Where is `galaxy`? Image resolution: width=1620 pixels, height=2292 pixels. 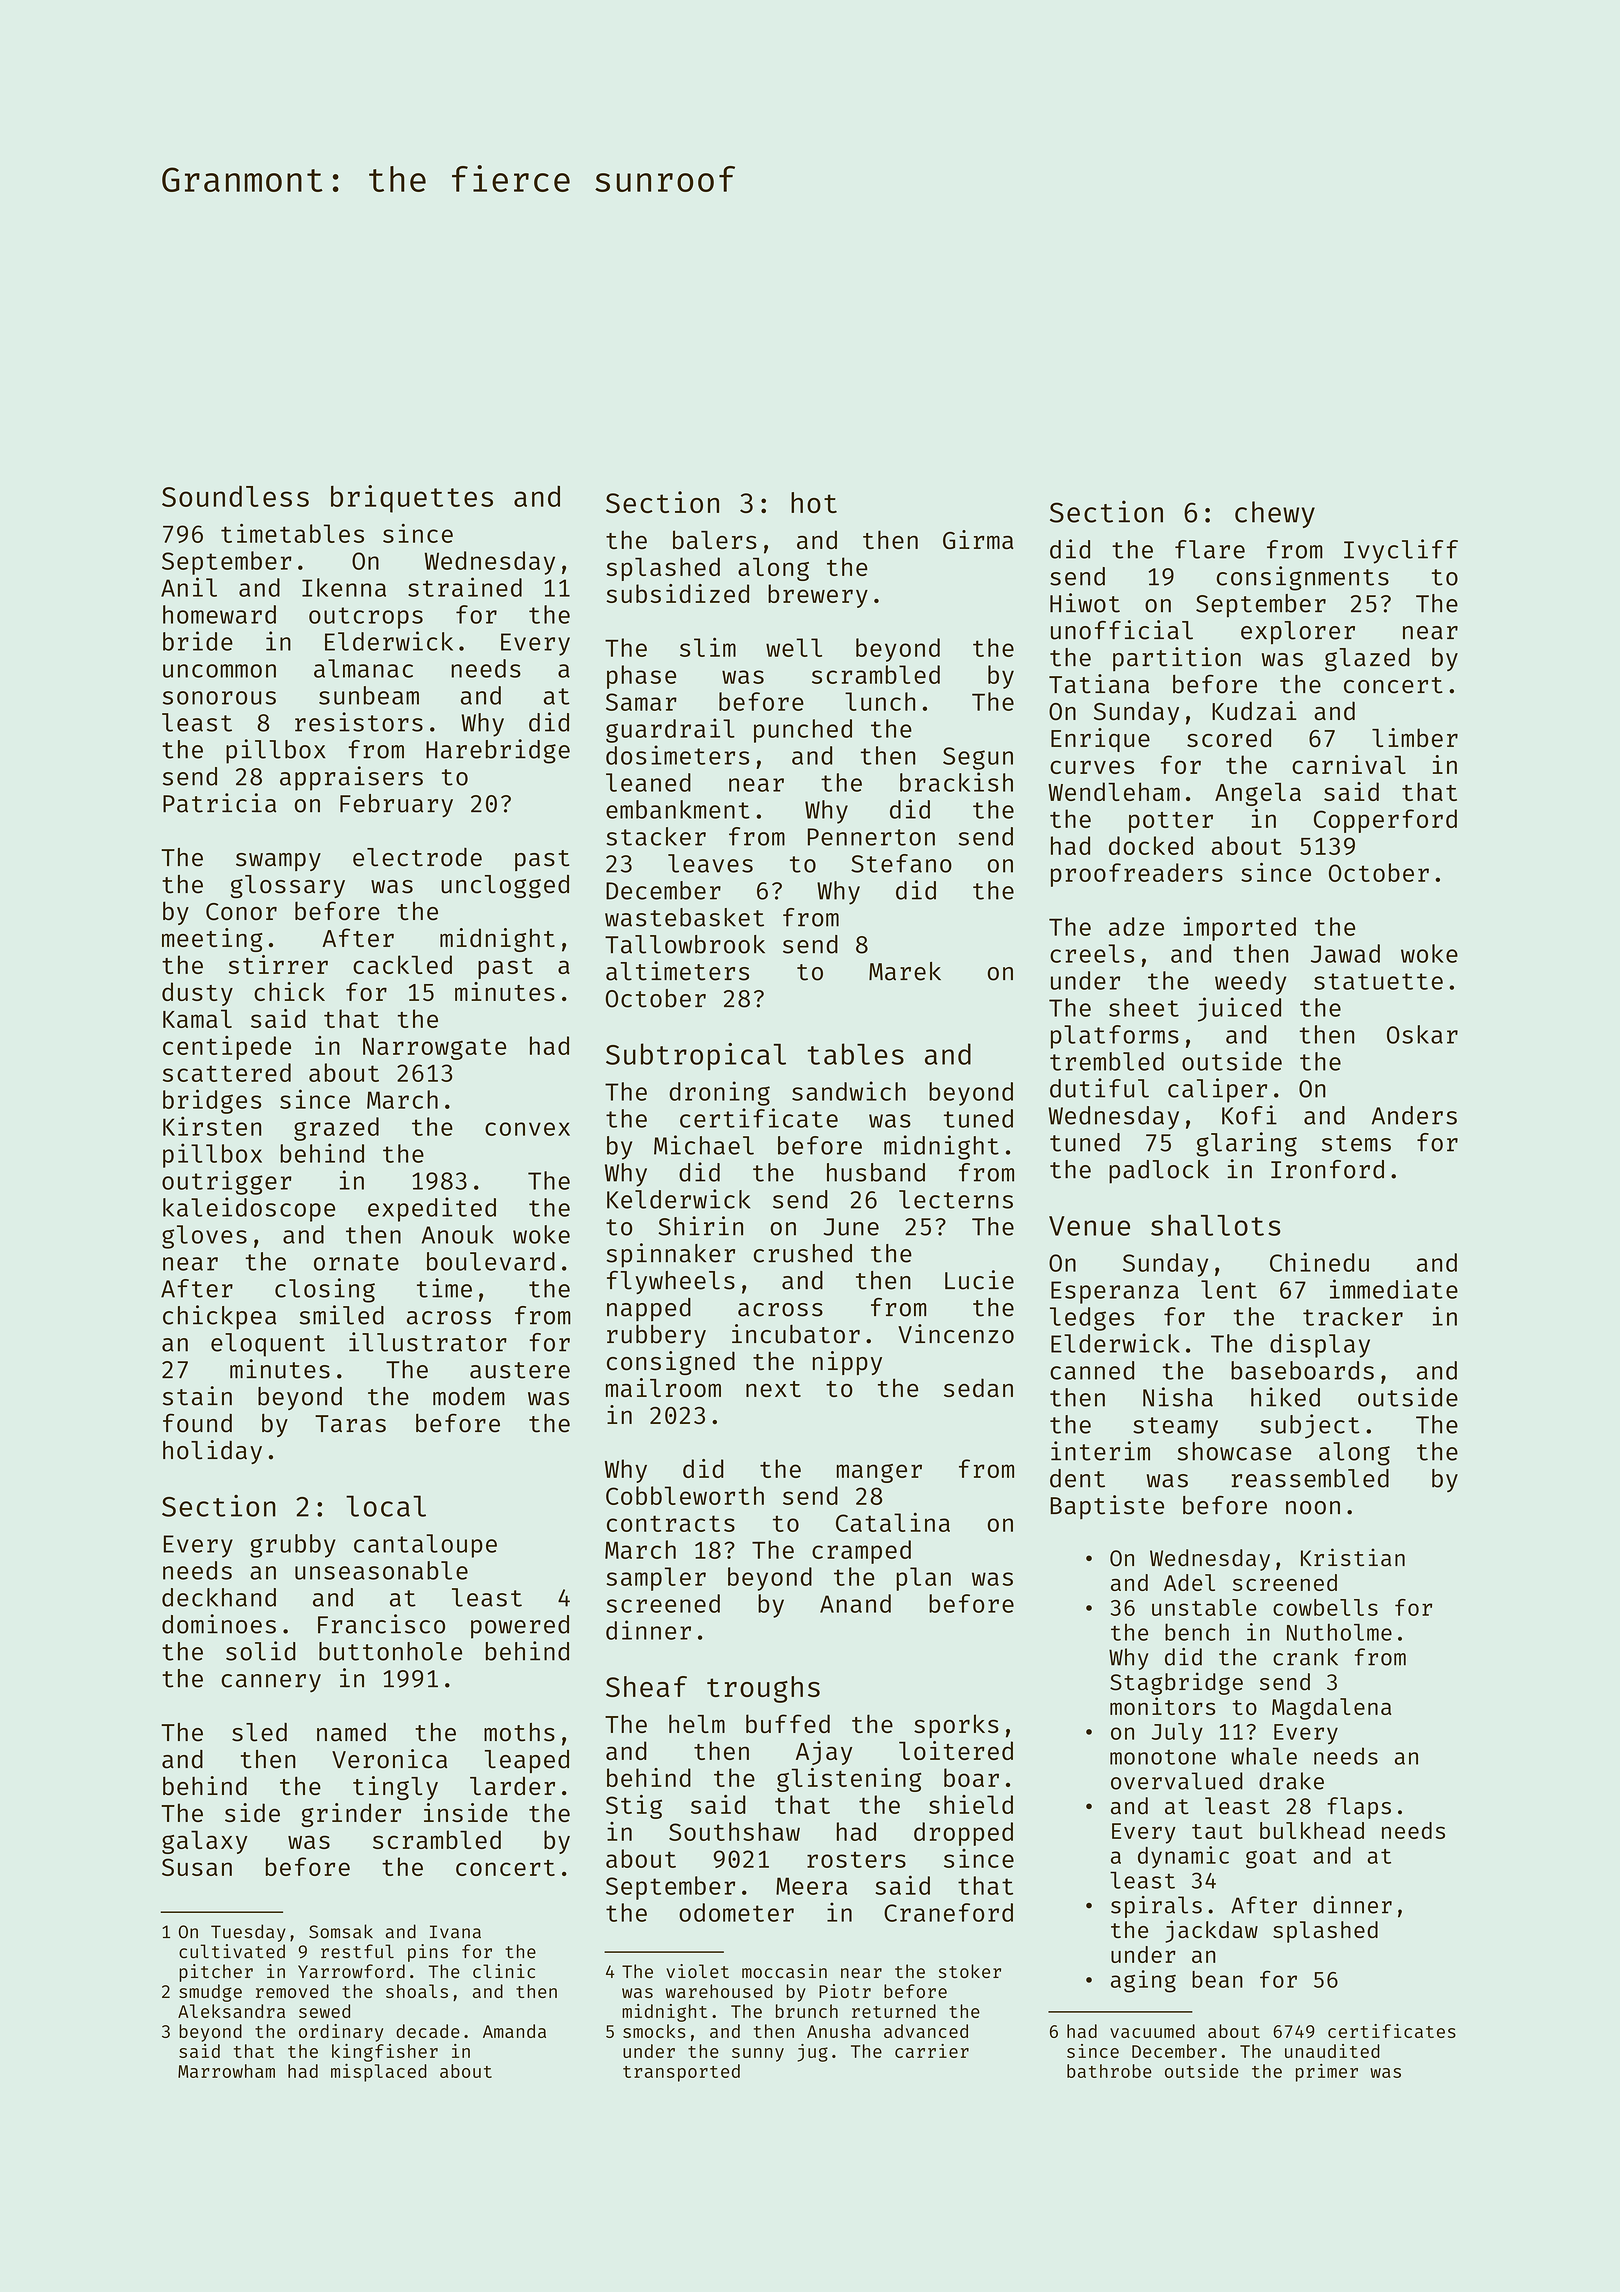
galaxy is located at coordinates (204, 1842).
